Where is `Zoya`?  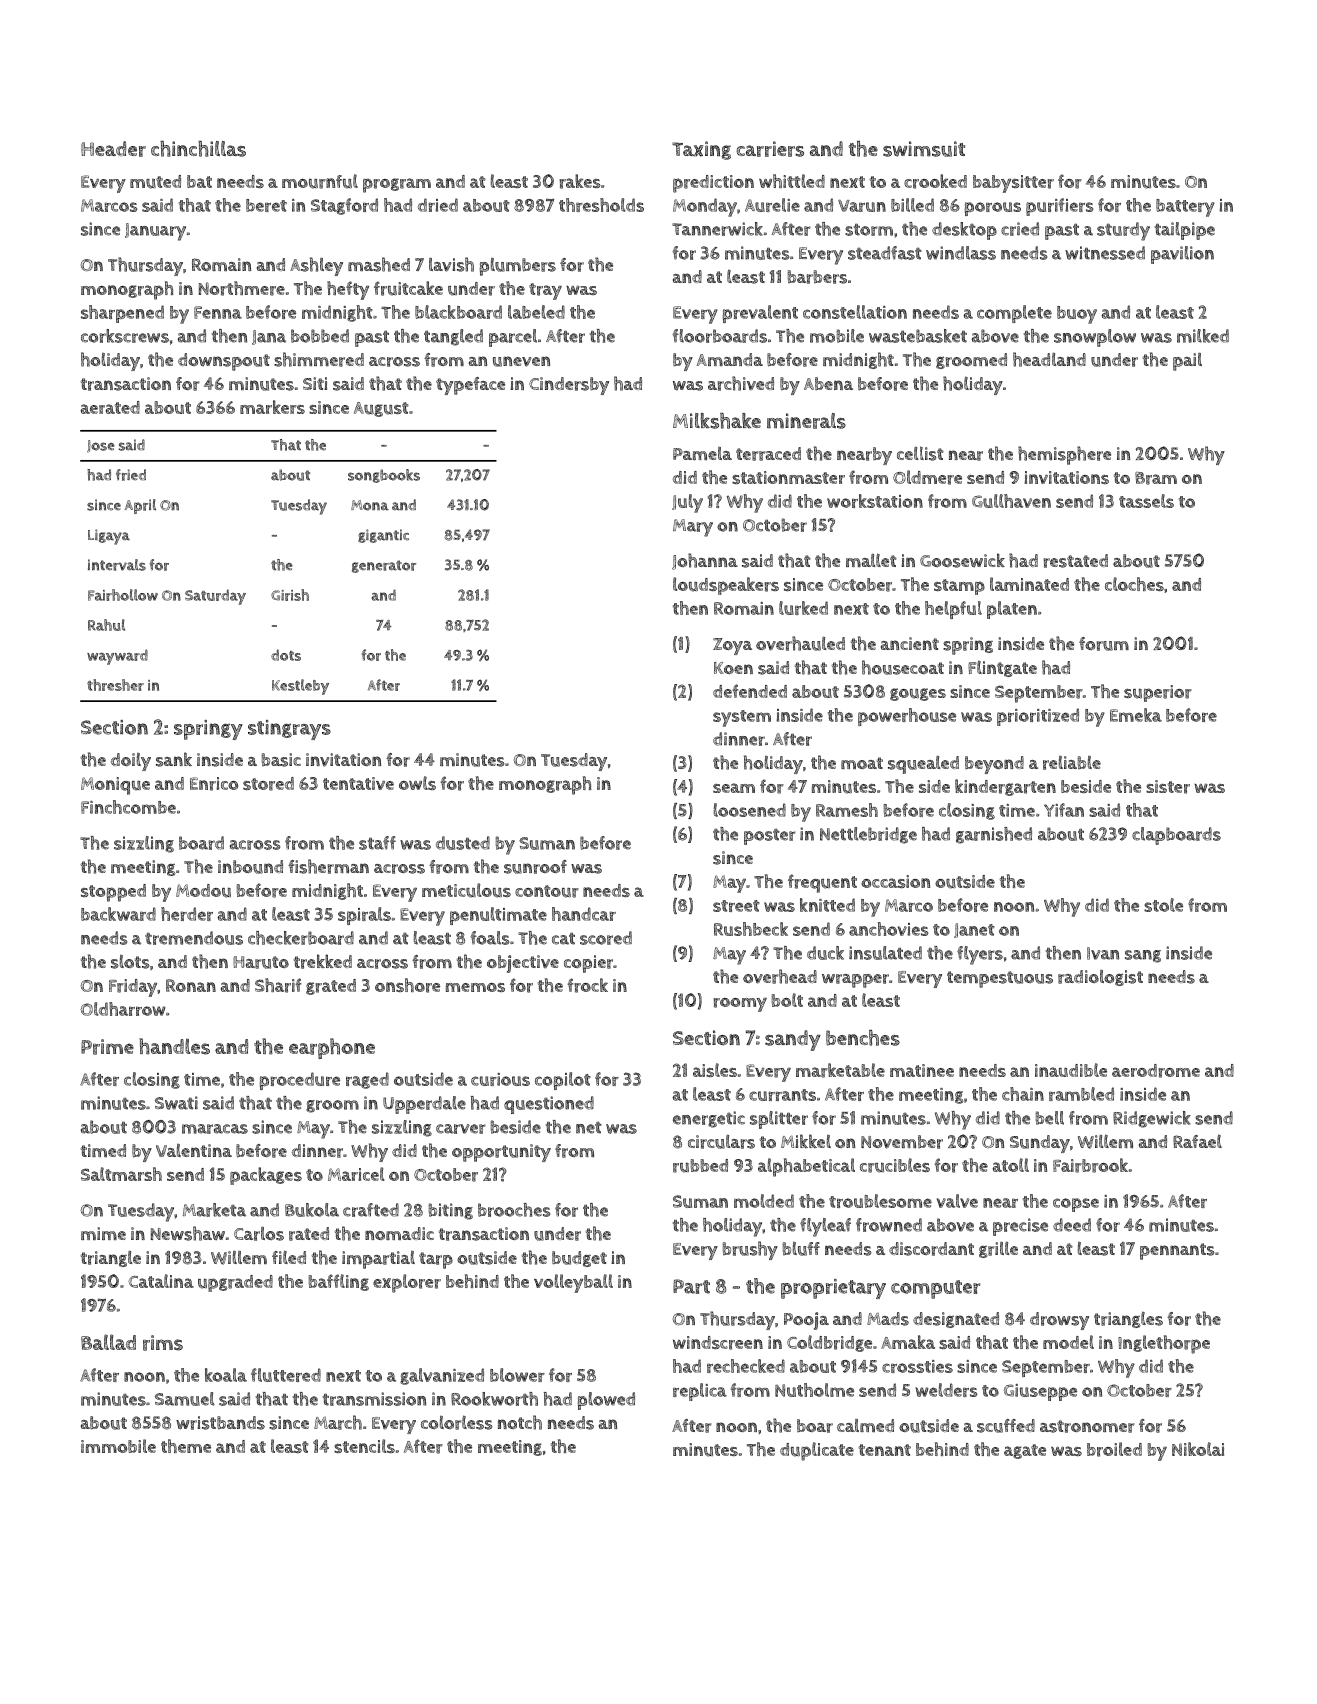 Zoya is located at coordinates (732, 646).
